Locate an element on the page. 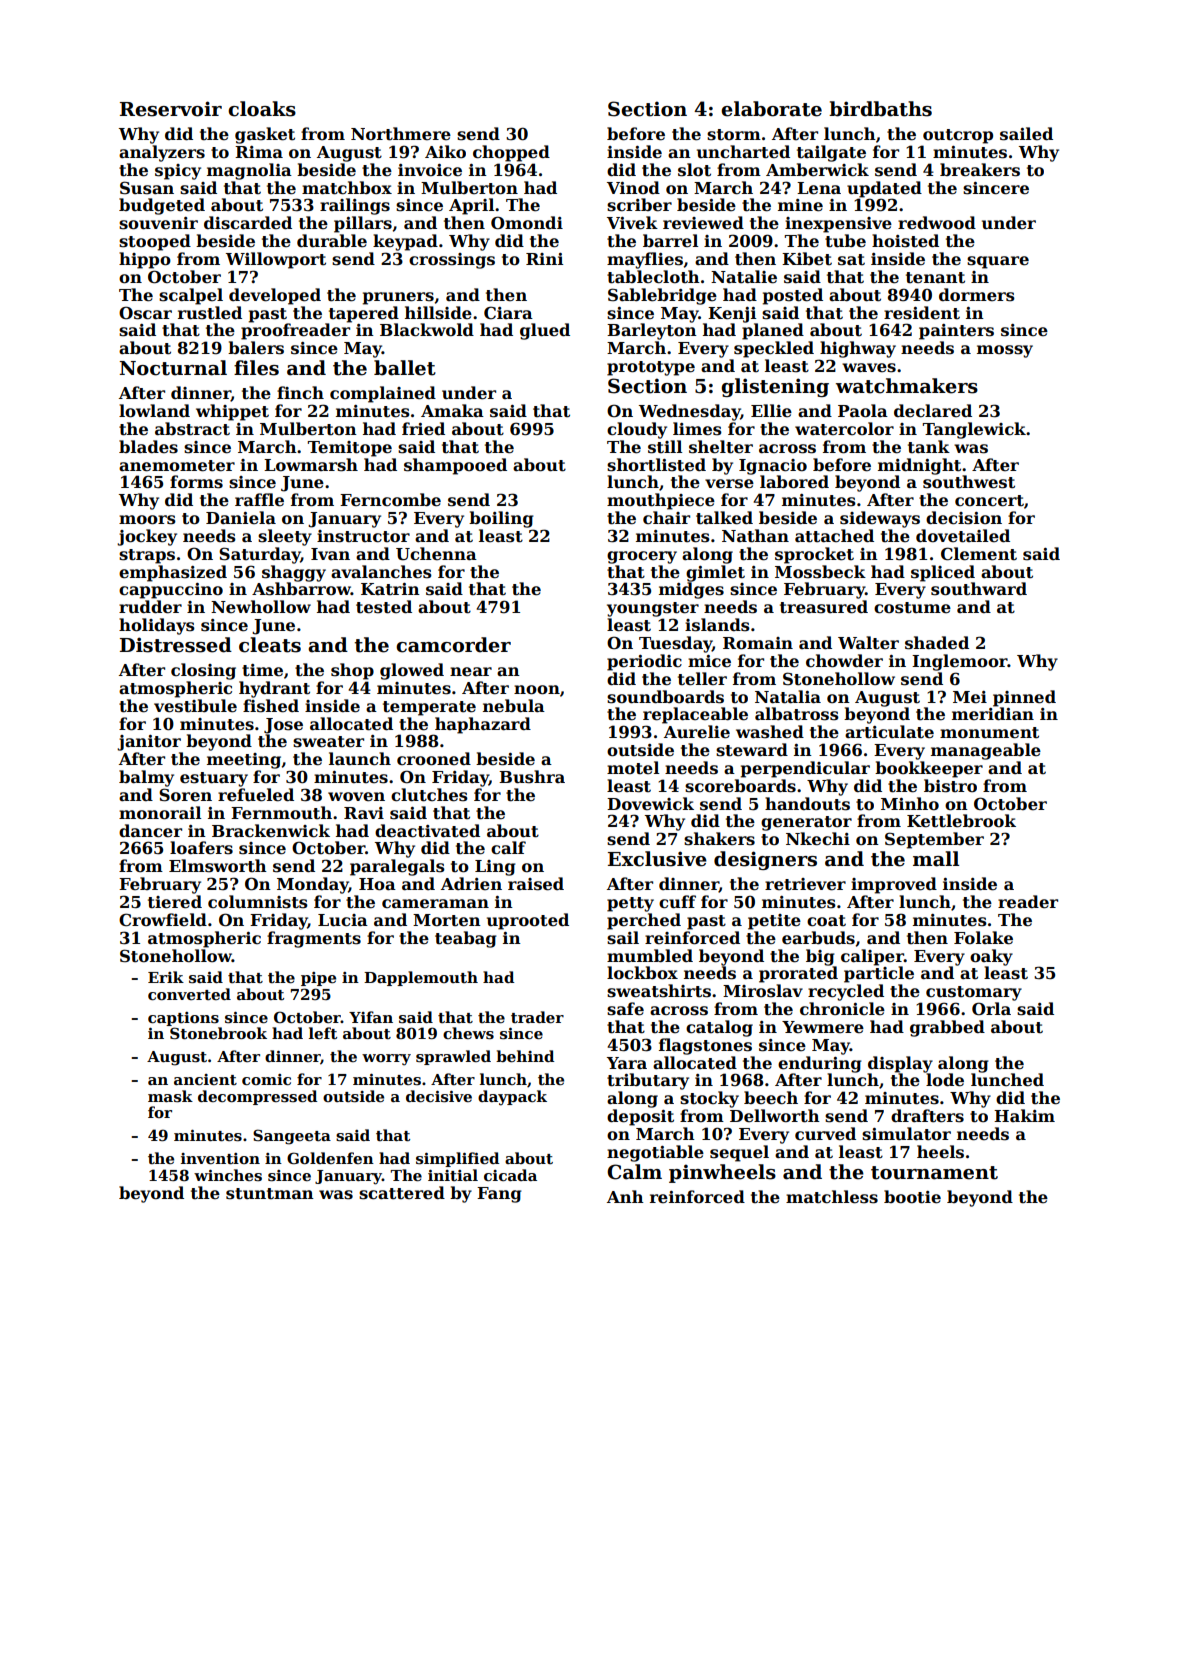 This document has height=1671, width=1181. improved is located at coordinates (894, 885).
